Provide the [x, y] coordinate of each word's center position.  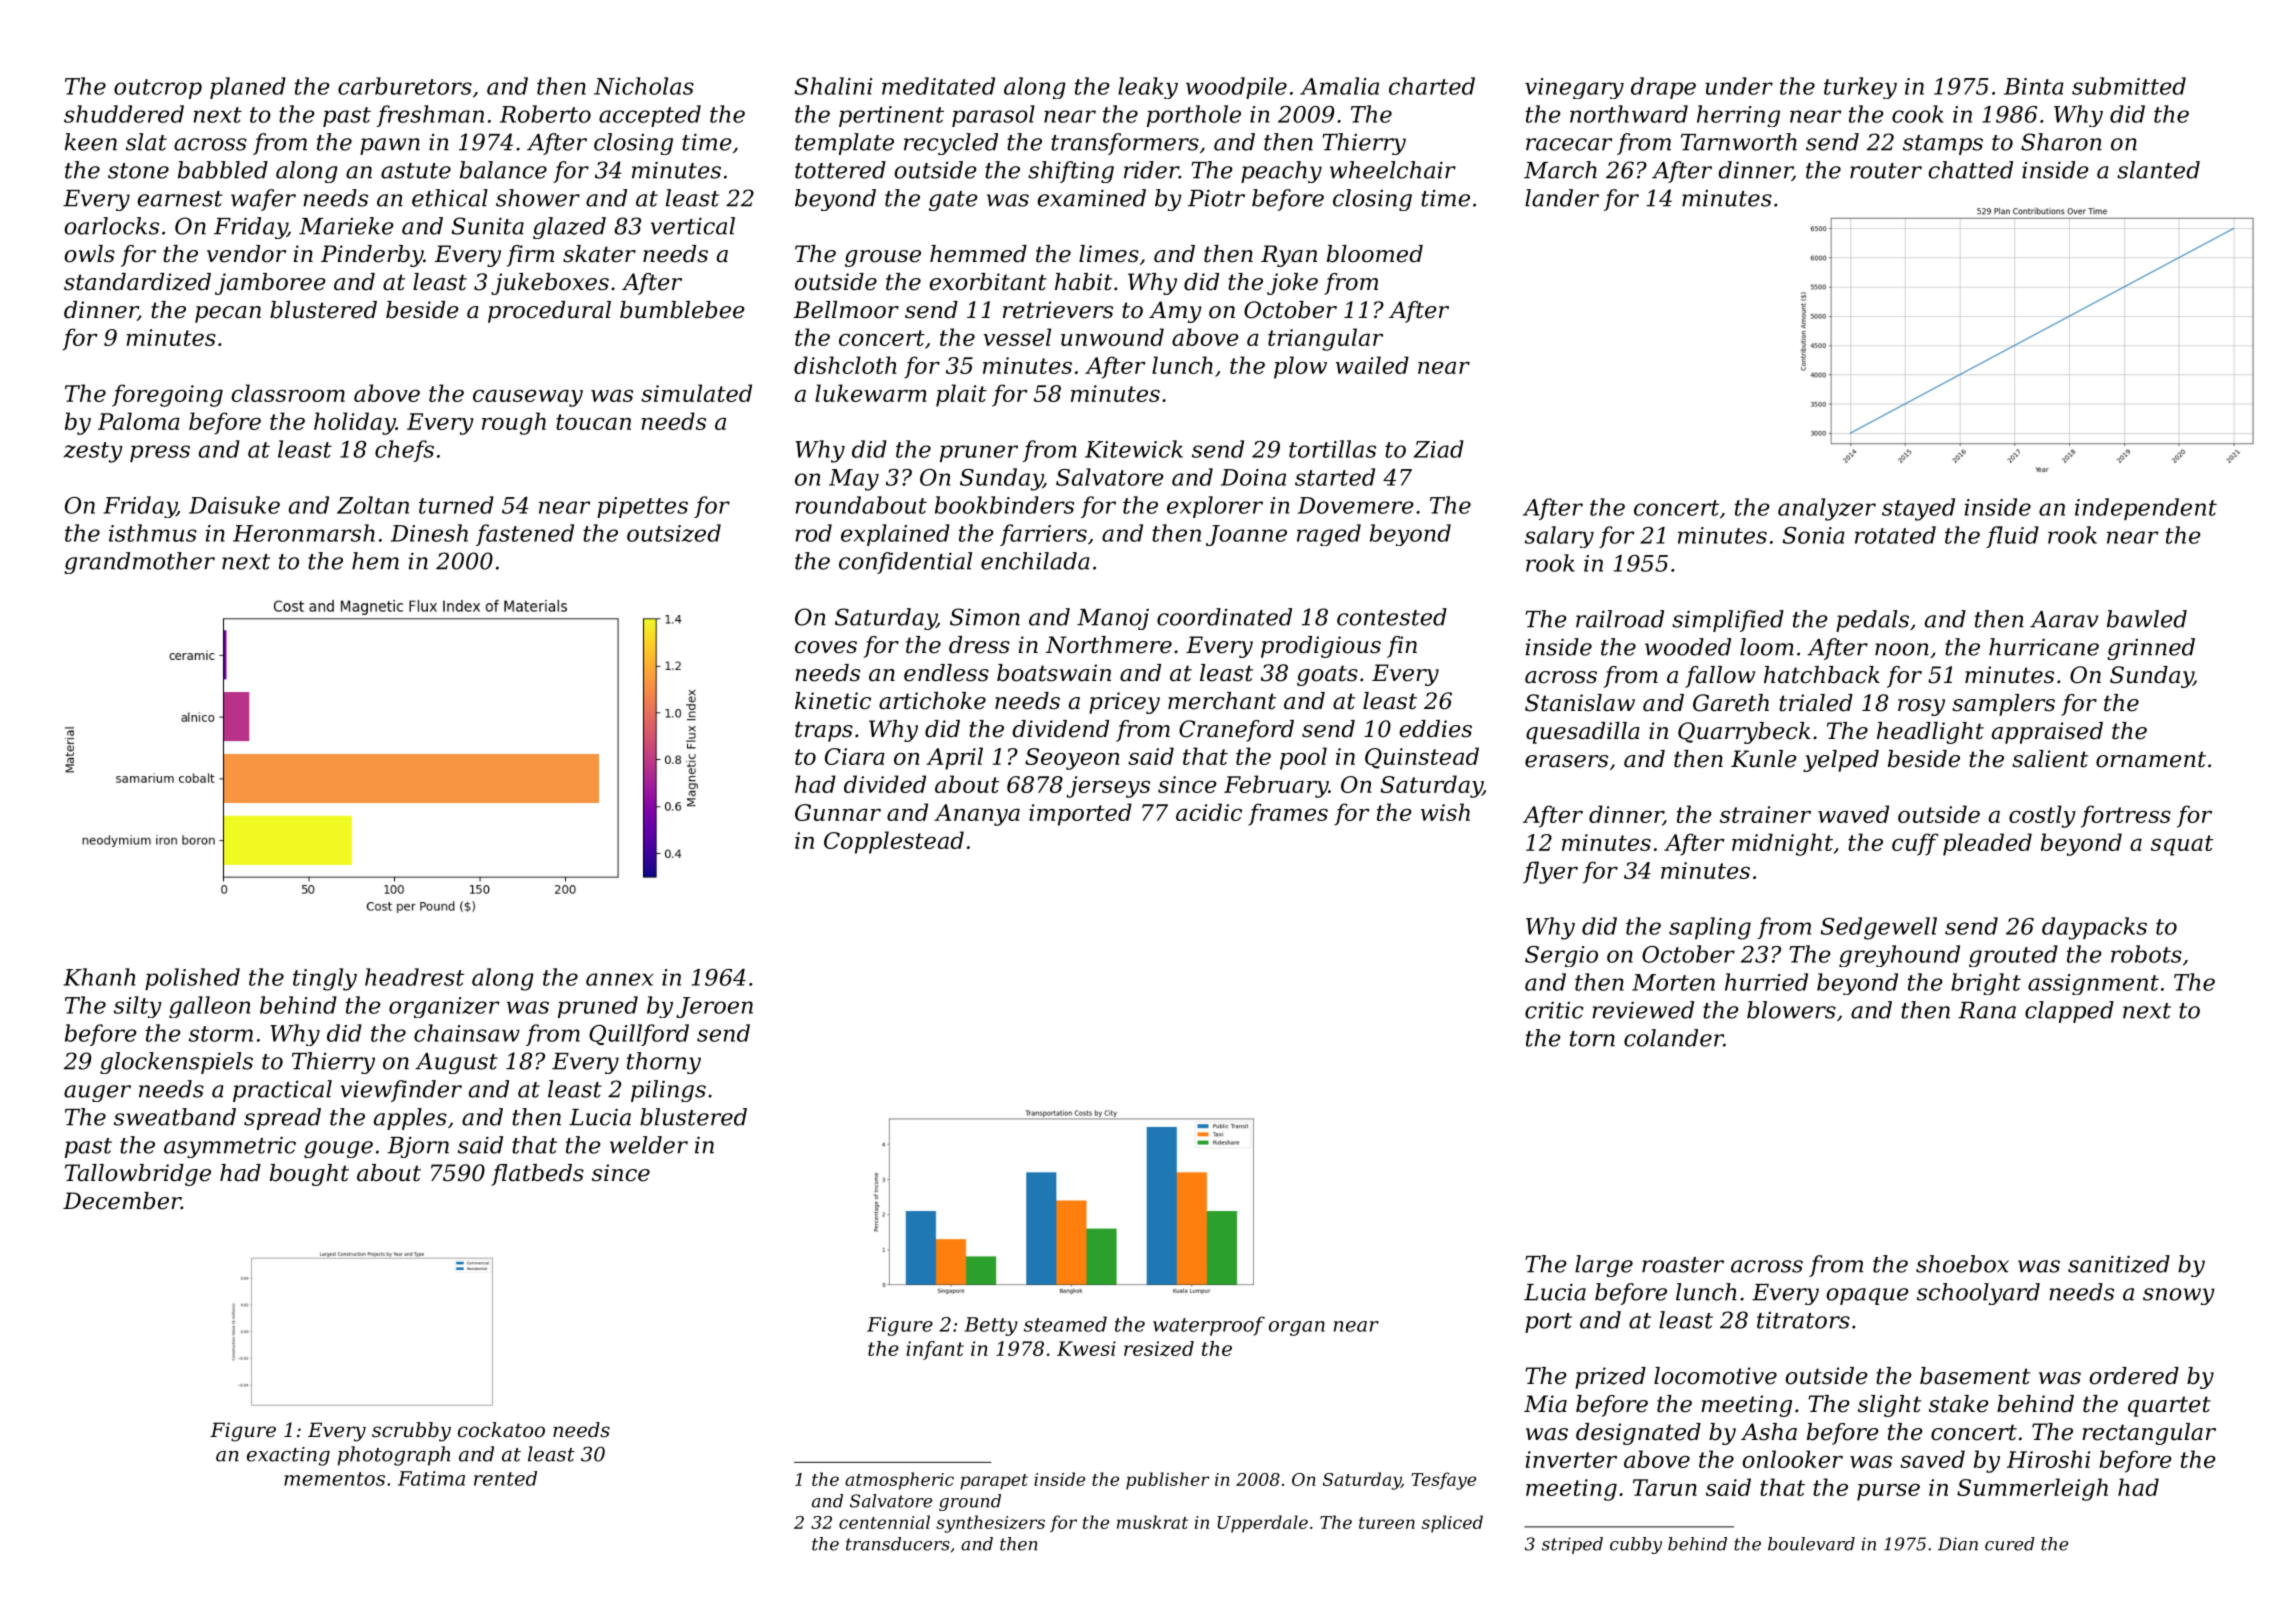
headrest [414, 977]
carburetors [405, 86]
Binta [2034, 86]
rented [505, 1478]
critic [1554, 1010]
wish [1445, 812]
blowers [1791, 1010]
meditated [938, 86]
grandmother [139, 563]
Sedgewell [1879, 928]
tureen [1387, 1523]
